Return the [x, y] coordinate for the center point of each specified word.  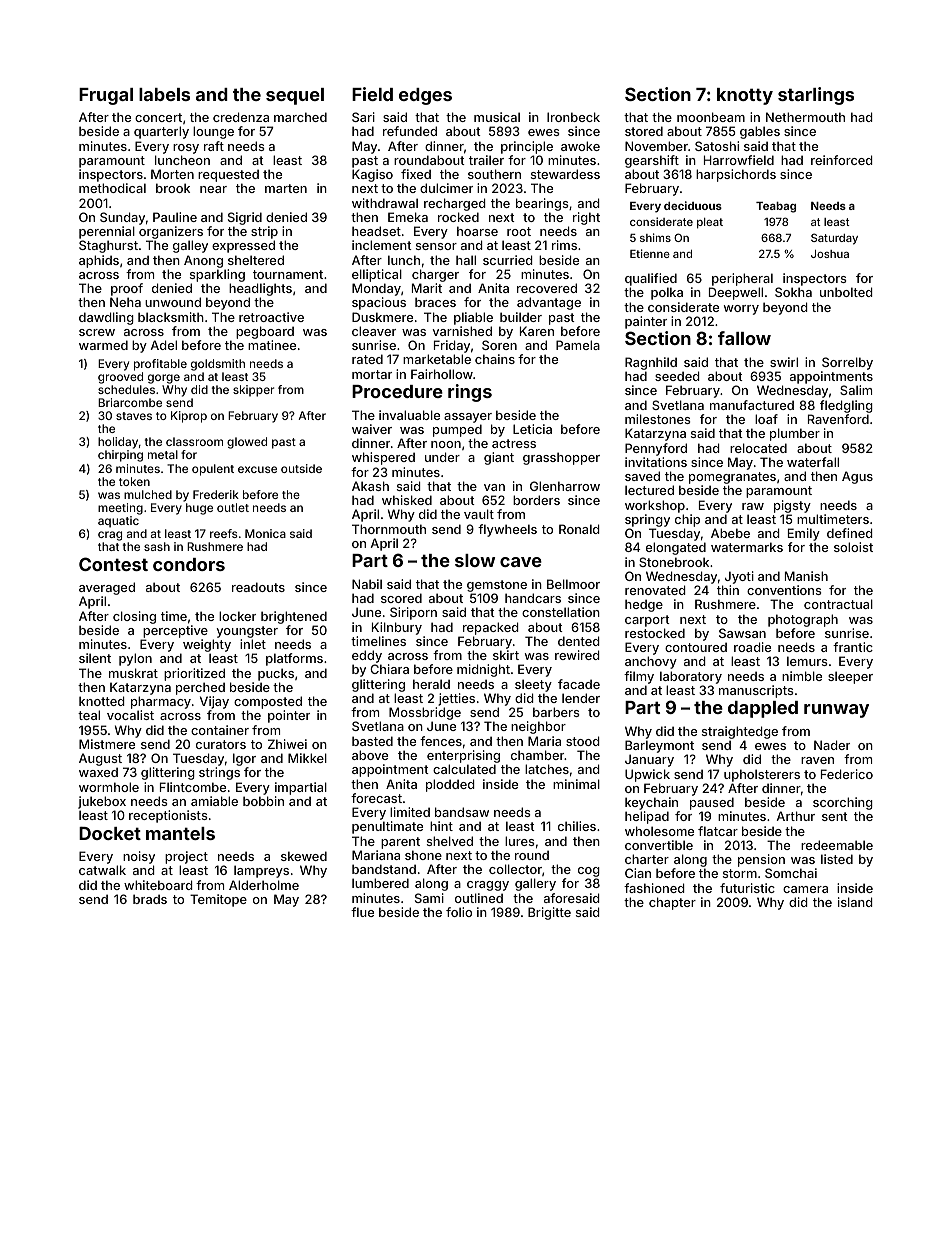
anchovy [651, 662]
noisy [139, 858]
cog [589, 872]
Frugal [106, 96]
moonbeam [711, 117]
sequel [295, 96]
